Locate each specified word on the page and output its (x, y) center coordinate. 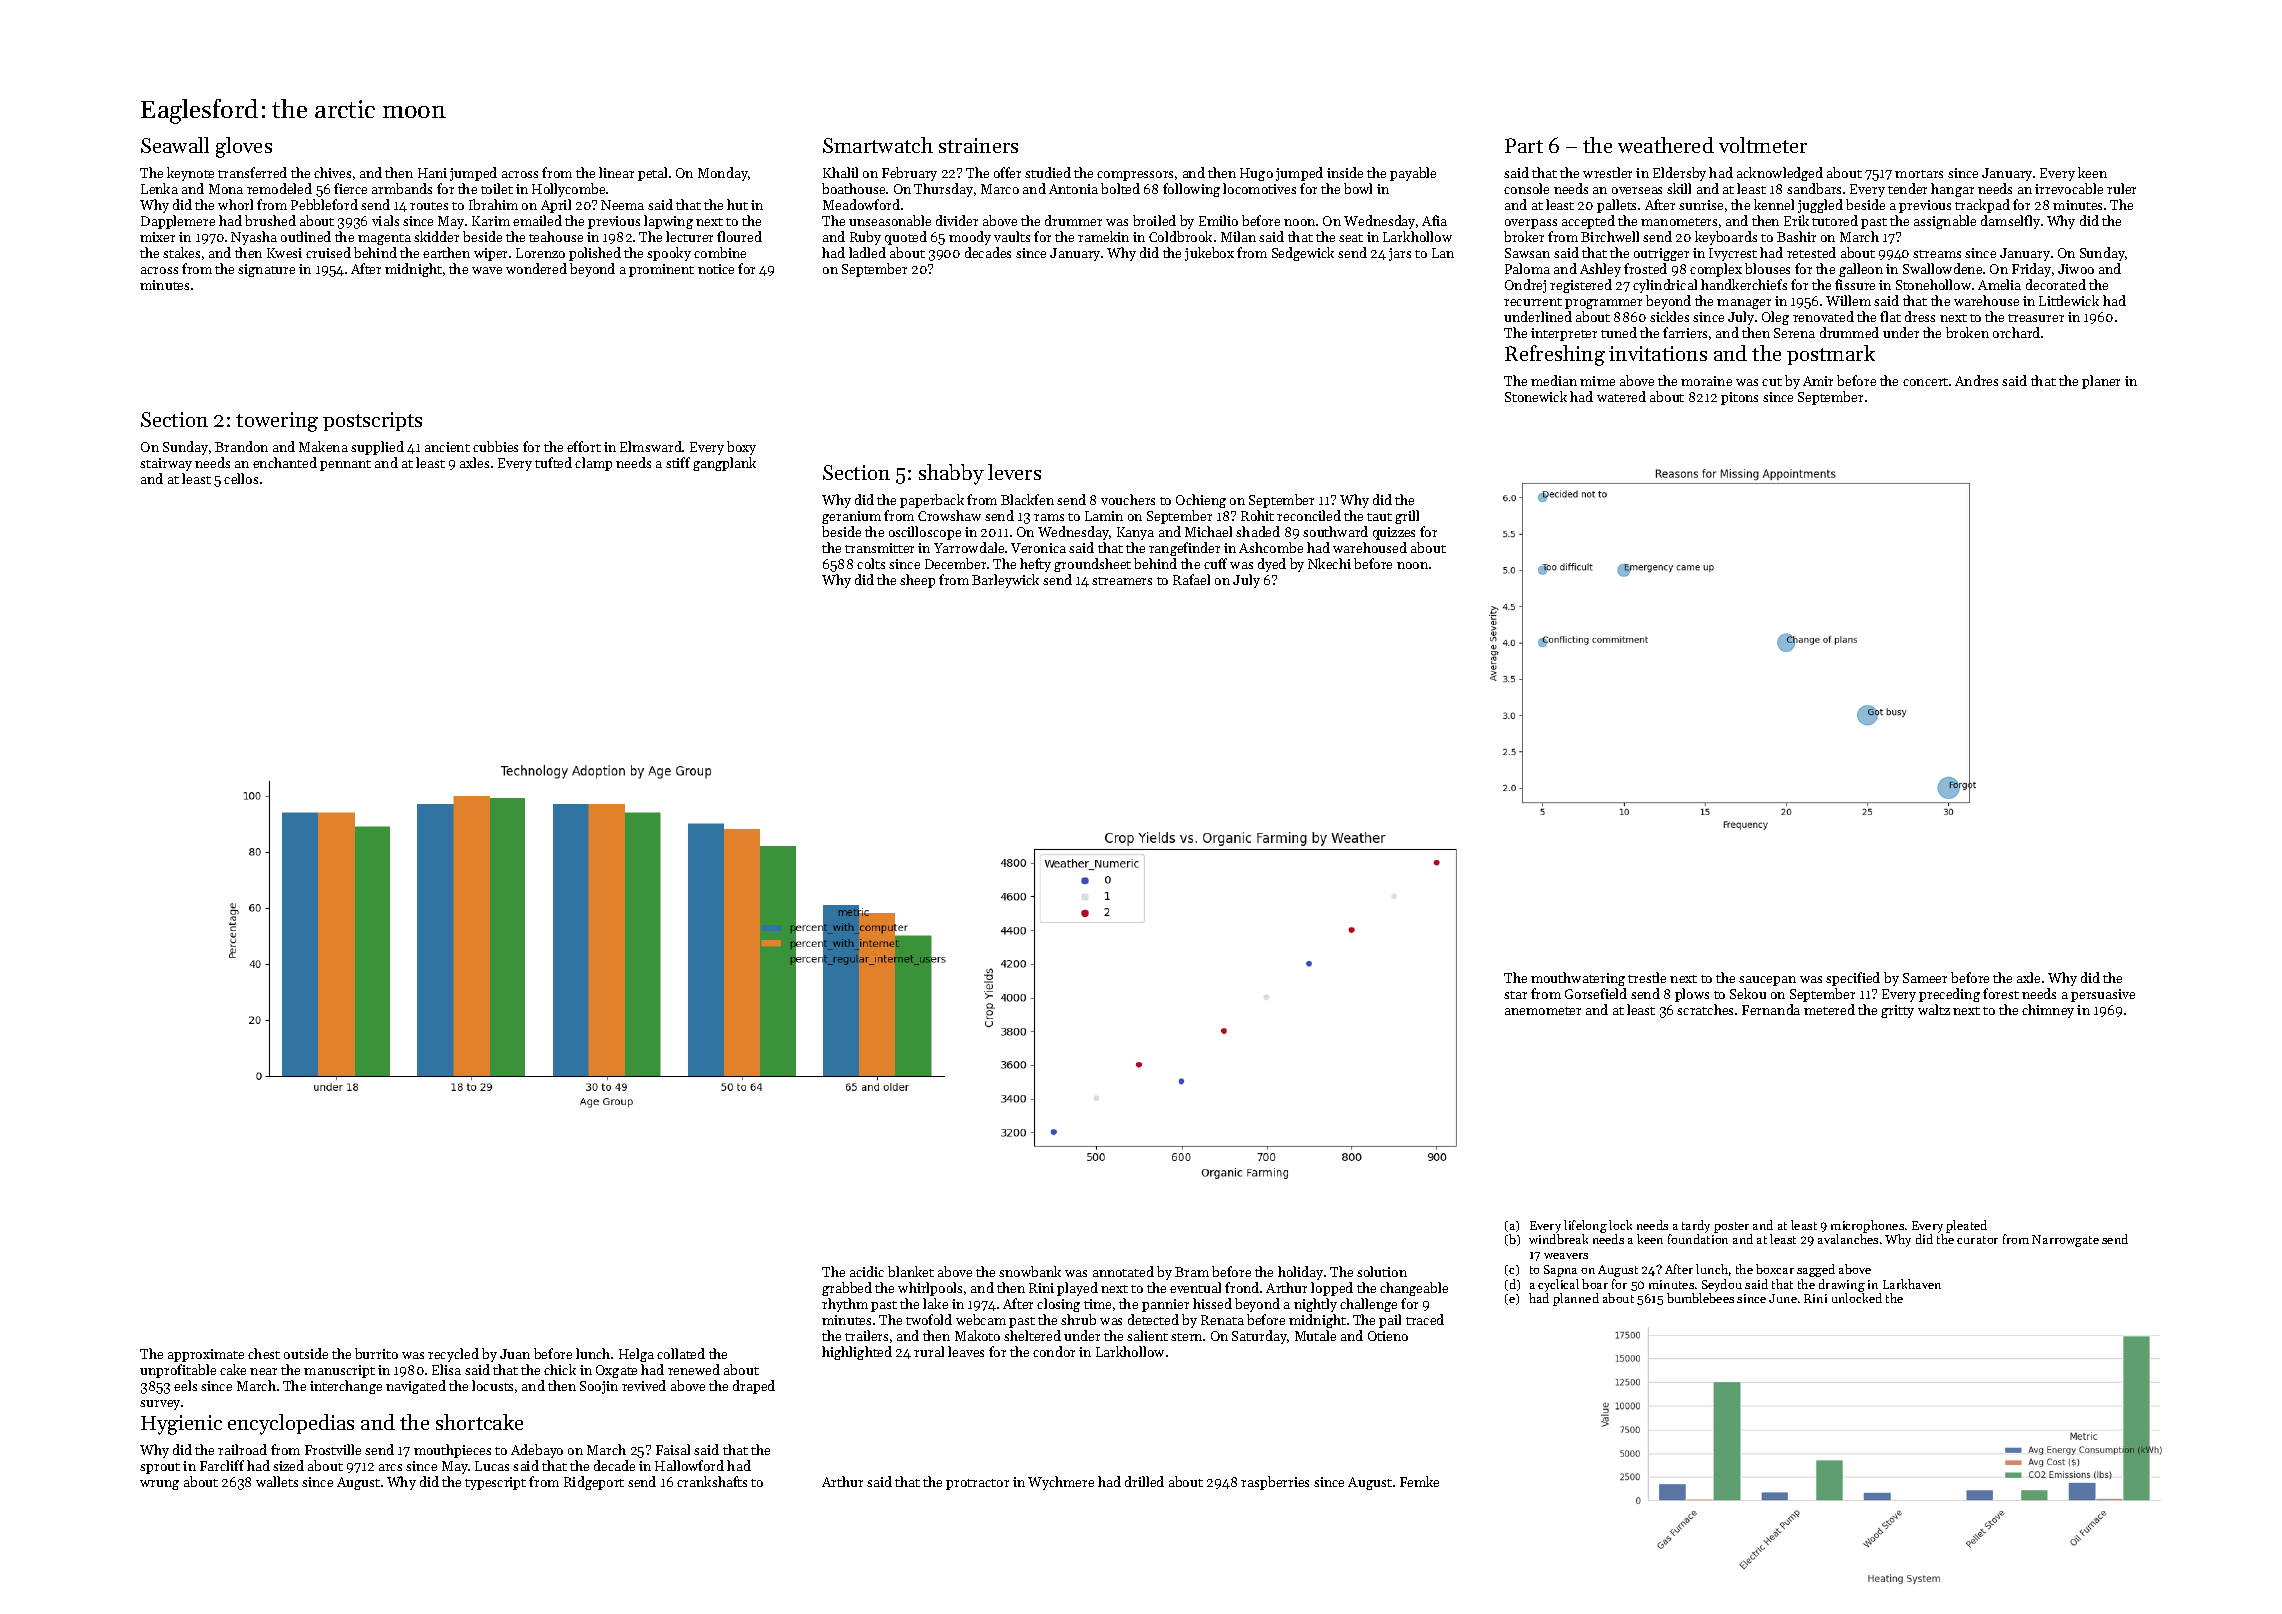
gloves (244, 147)
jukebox (1209, 254)
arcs (390, 1467)
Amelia (1999, 284)
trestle (1647, 977)
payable (1413, 174)
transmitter (879, 548)
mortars (1919, 174)
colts (871, 563)
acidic (867, 1271)
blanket (911, 1271)
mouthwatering (1578, 979)
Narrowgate (2065, 1241)
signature (266, 270)
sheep (917, 581)
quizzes (1394, 533)
